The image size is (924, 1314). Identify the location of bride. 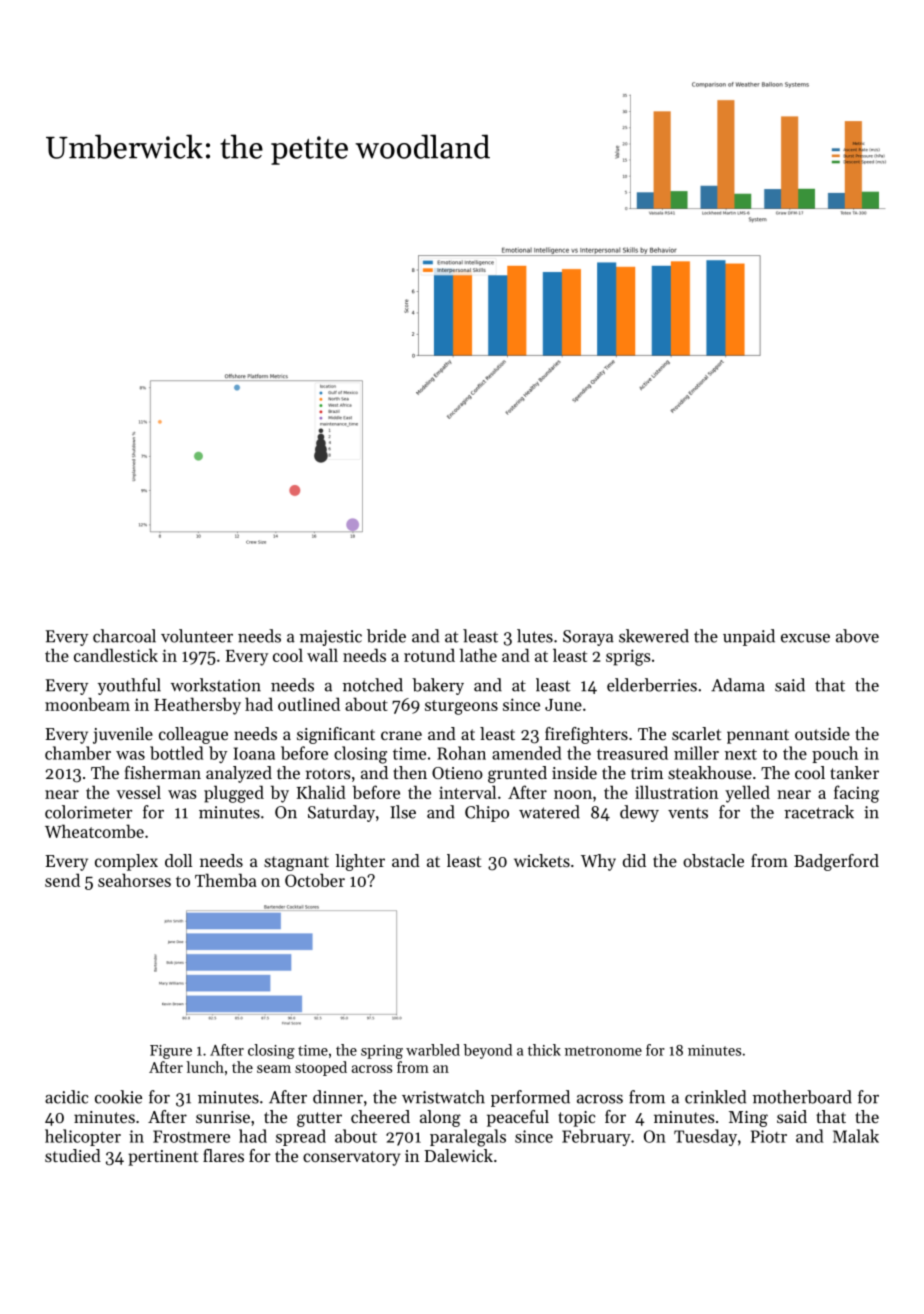
(386, 636).
